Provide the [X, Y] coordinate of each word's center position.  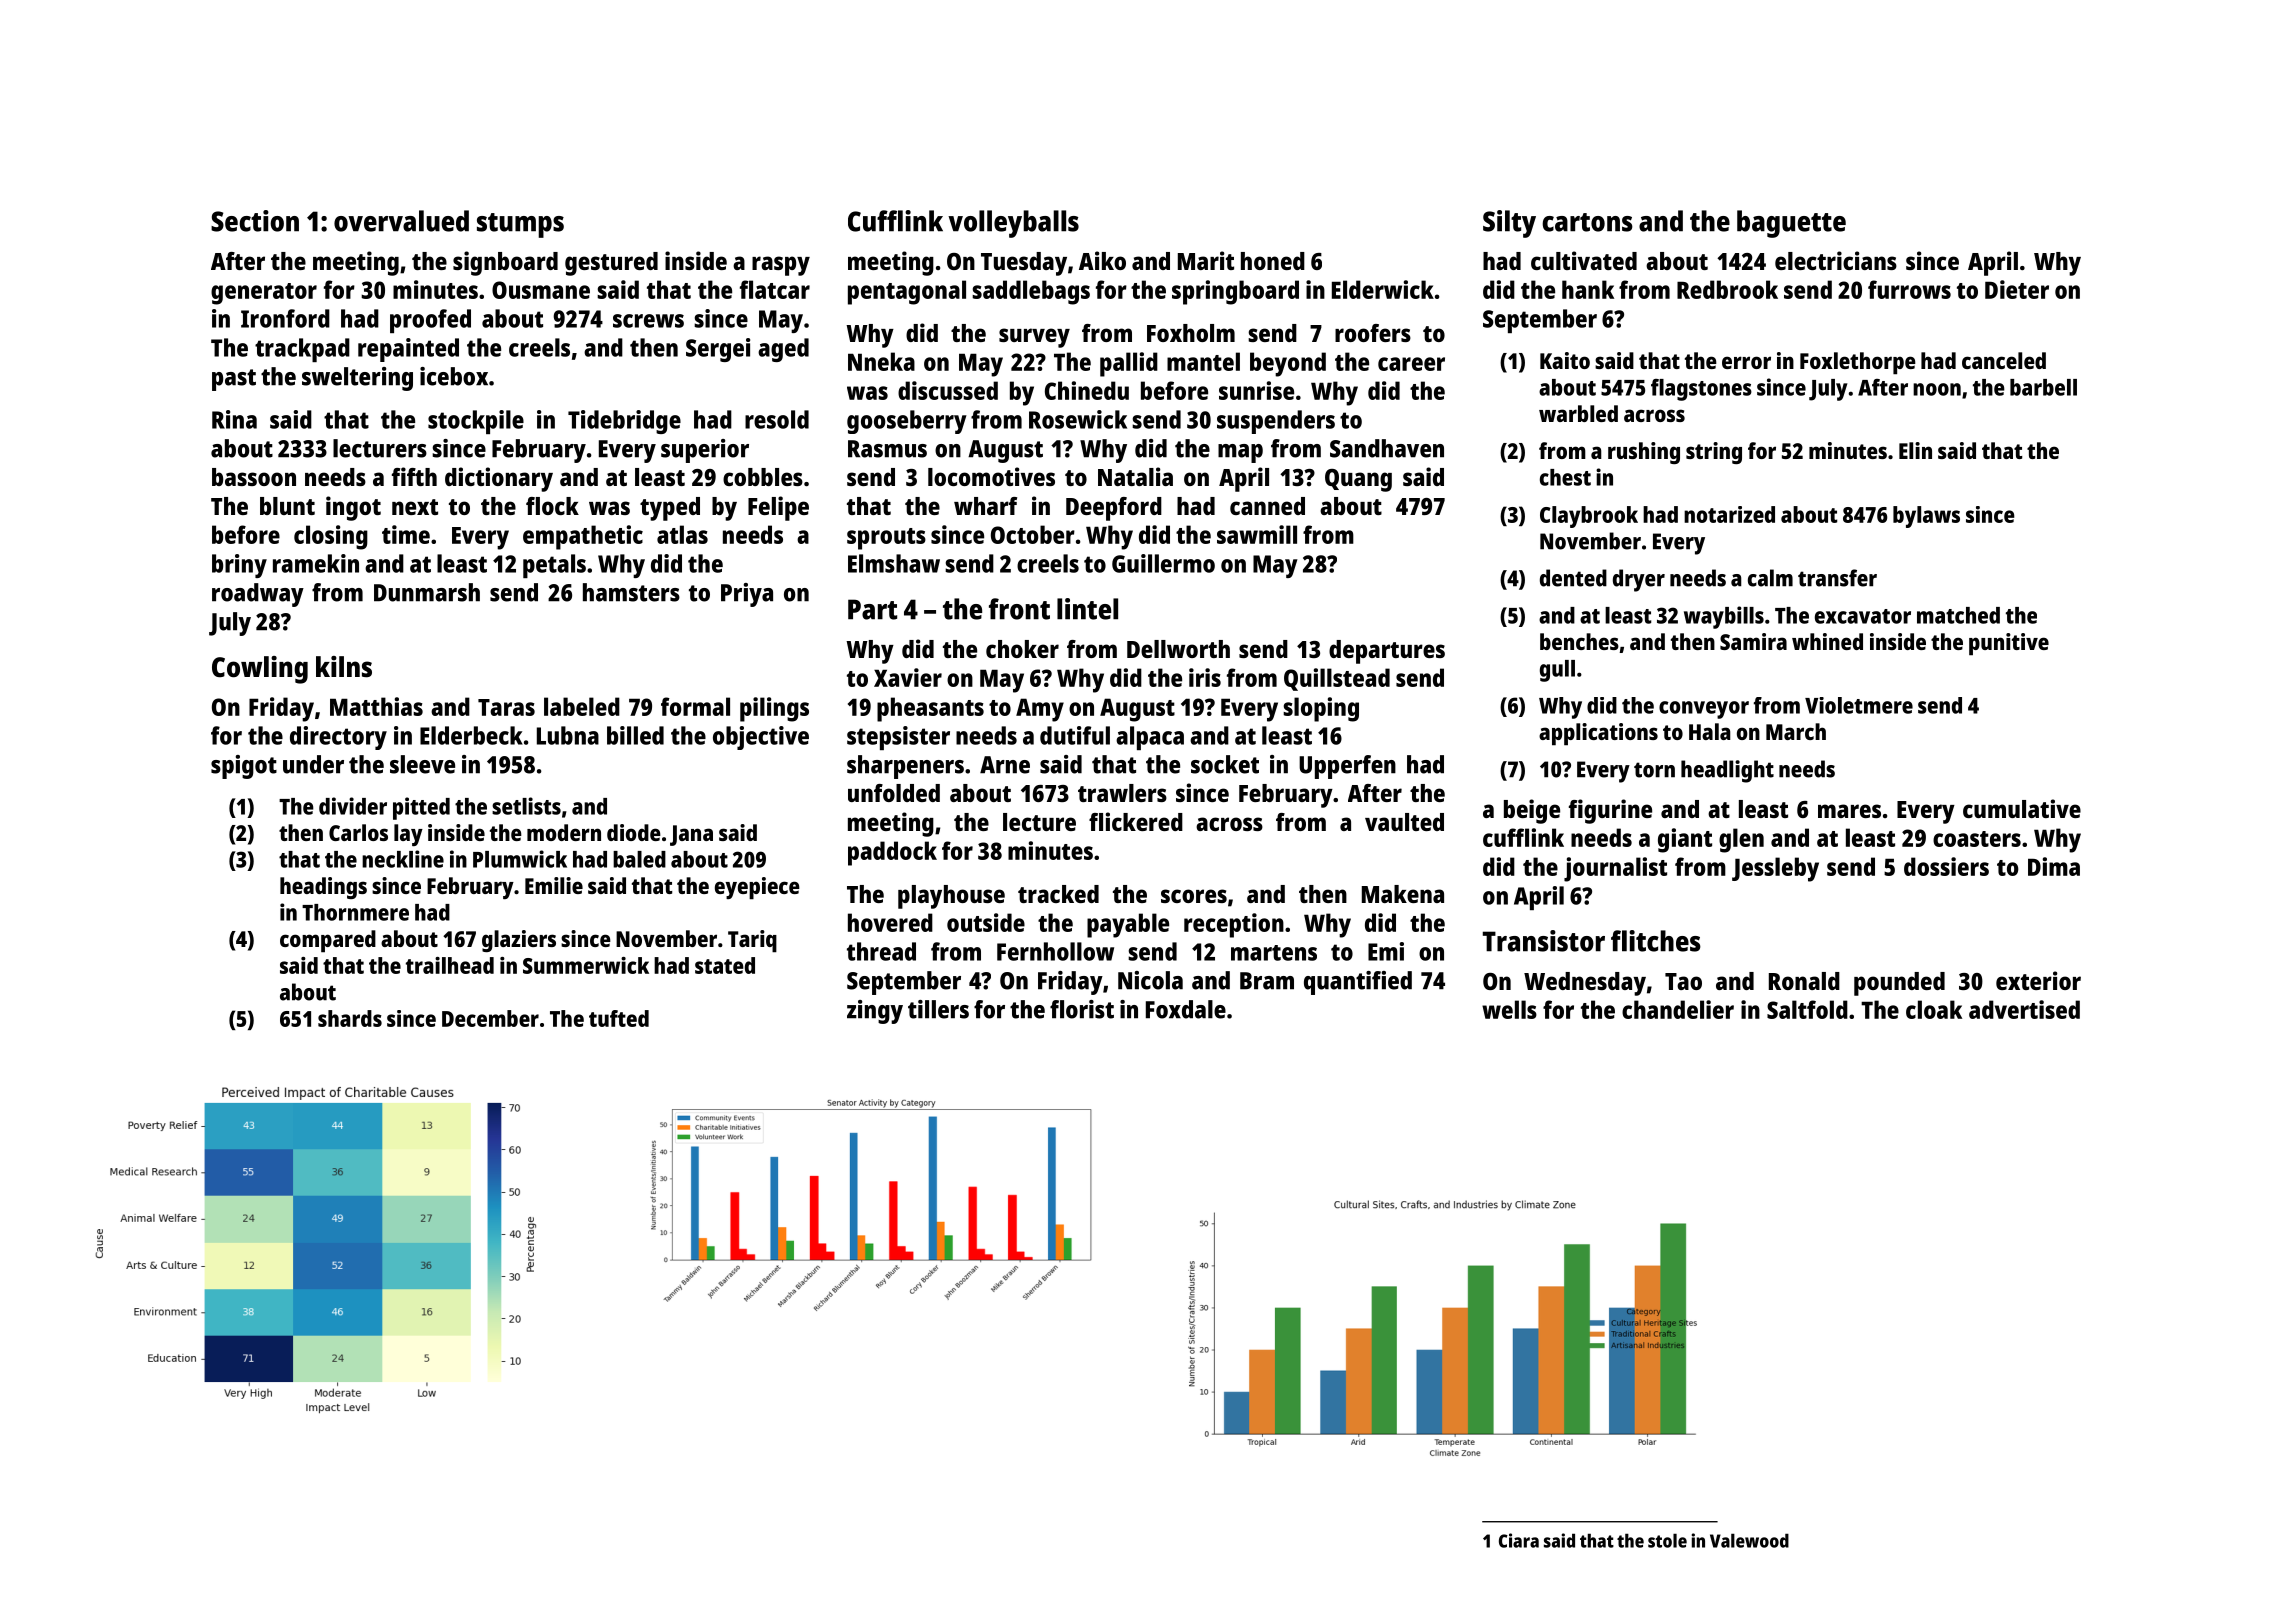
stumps [520, 225]
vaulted [1404, 822]
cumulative [2022, 808]
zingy [875, 1012]
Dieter [2017, 289]
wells [1509, 1009]
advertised [2024, 1009]
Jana [691, 835]
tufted [619, 1018]
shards [350, 1018]
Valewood [1749, 1540]
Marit [1206, 260]
